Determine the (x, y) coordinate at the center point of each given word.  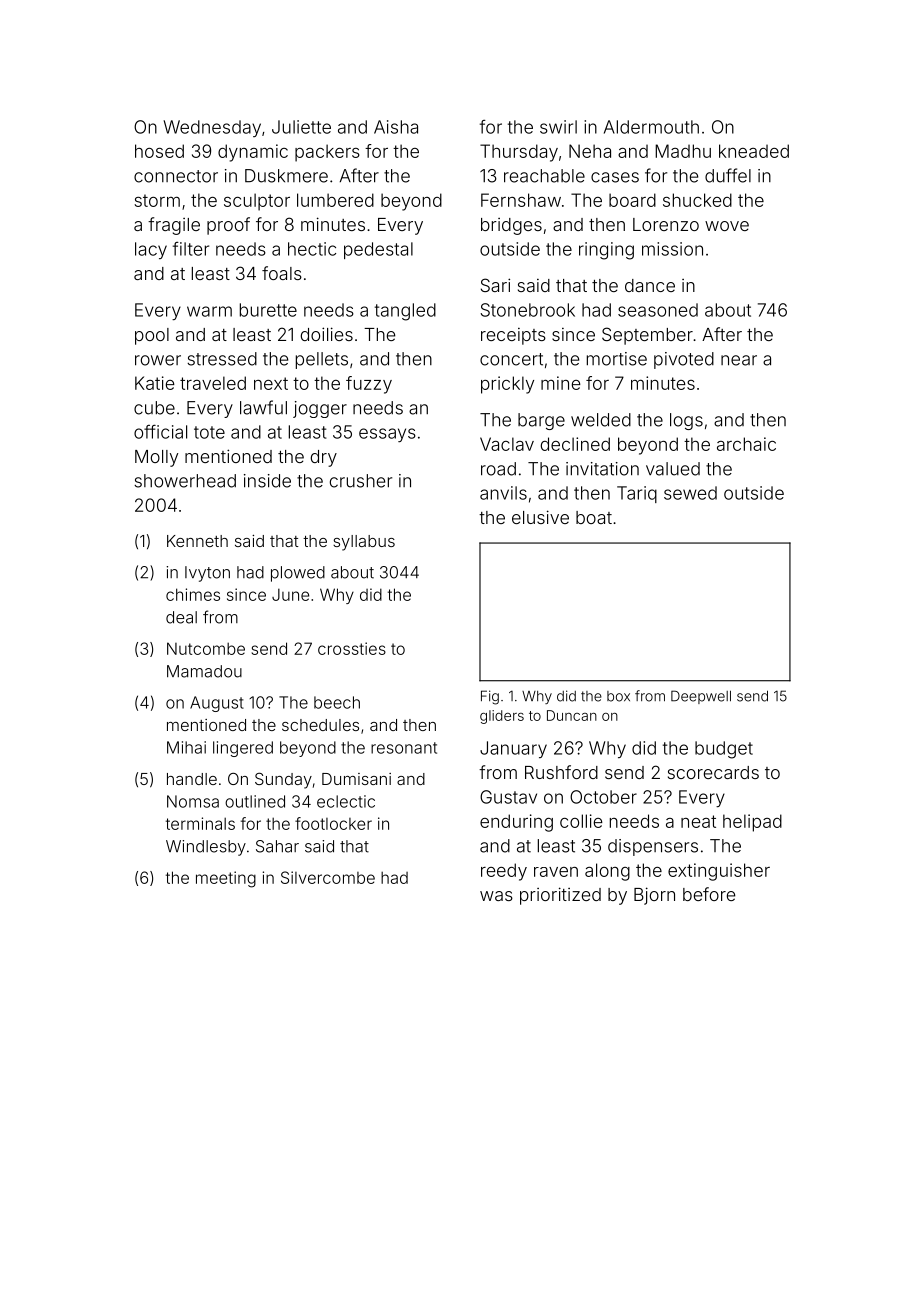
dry (324, 458)
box (618, 696)
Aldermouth (651, 127)
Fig (490, 697)
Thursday (519, 153)
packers (327, 153)
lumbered (335, 200)
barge (541, 421)
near (739, 360)
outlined (255, 801)
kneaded (754, 151)
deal (181, 617)
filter (191, 249)
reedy (504, 872)
